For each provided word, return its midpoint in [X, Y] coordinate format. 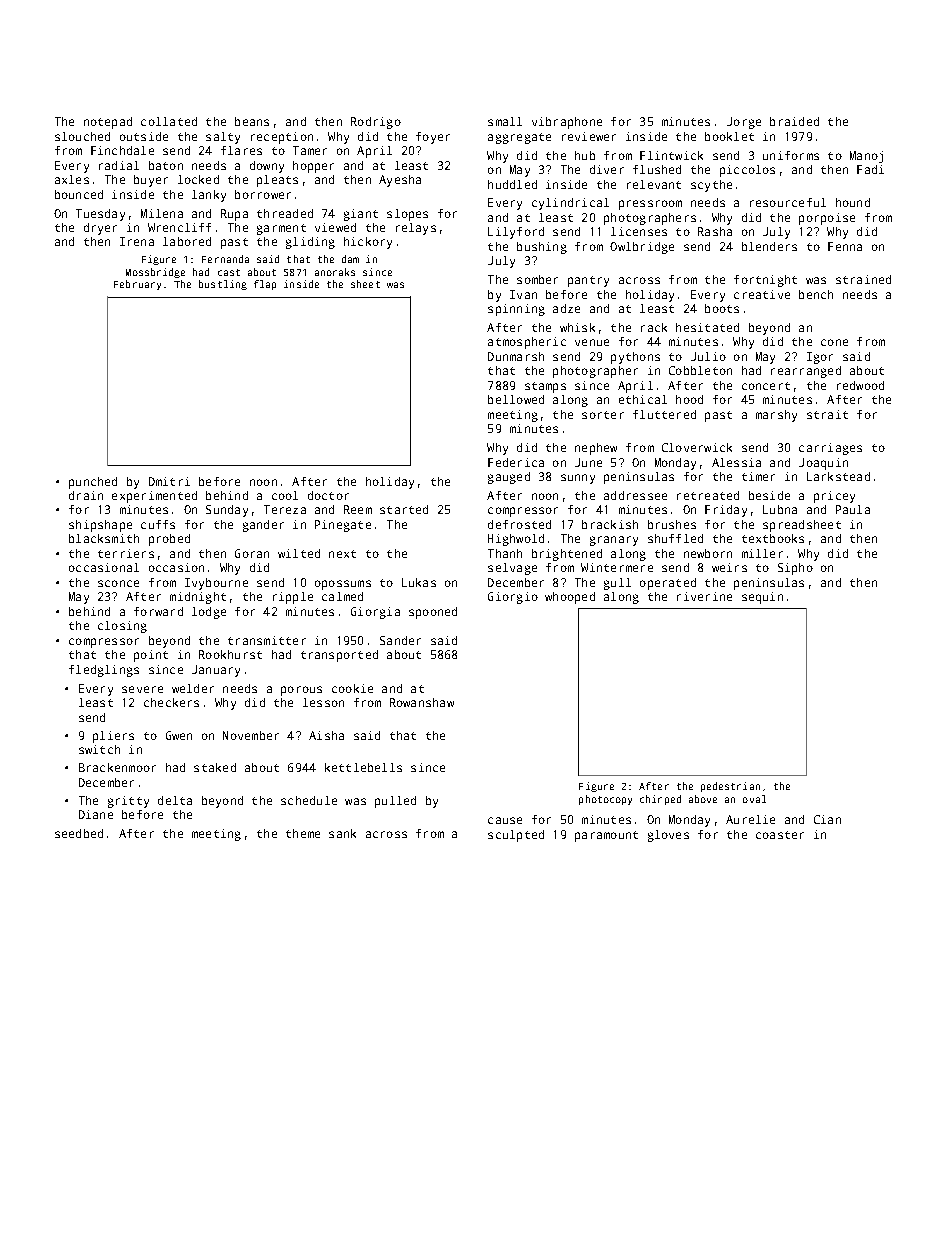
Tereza [285, 509]
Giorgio [513, 598]
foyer [433, 138]
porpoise [827, 219]
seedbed [79, 833]
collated [169, 121]
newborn [708, 553]
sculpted [516, 836]
